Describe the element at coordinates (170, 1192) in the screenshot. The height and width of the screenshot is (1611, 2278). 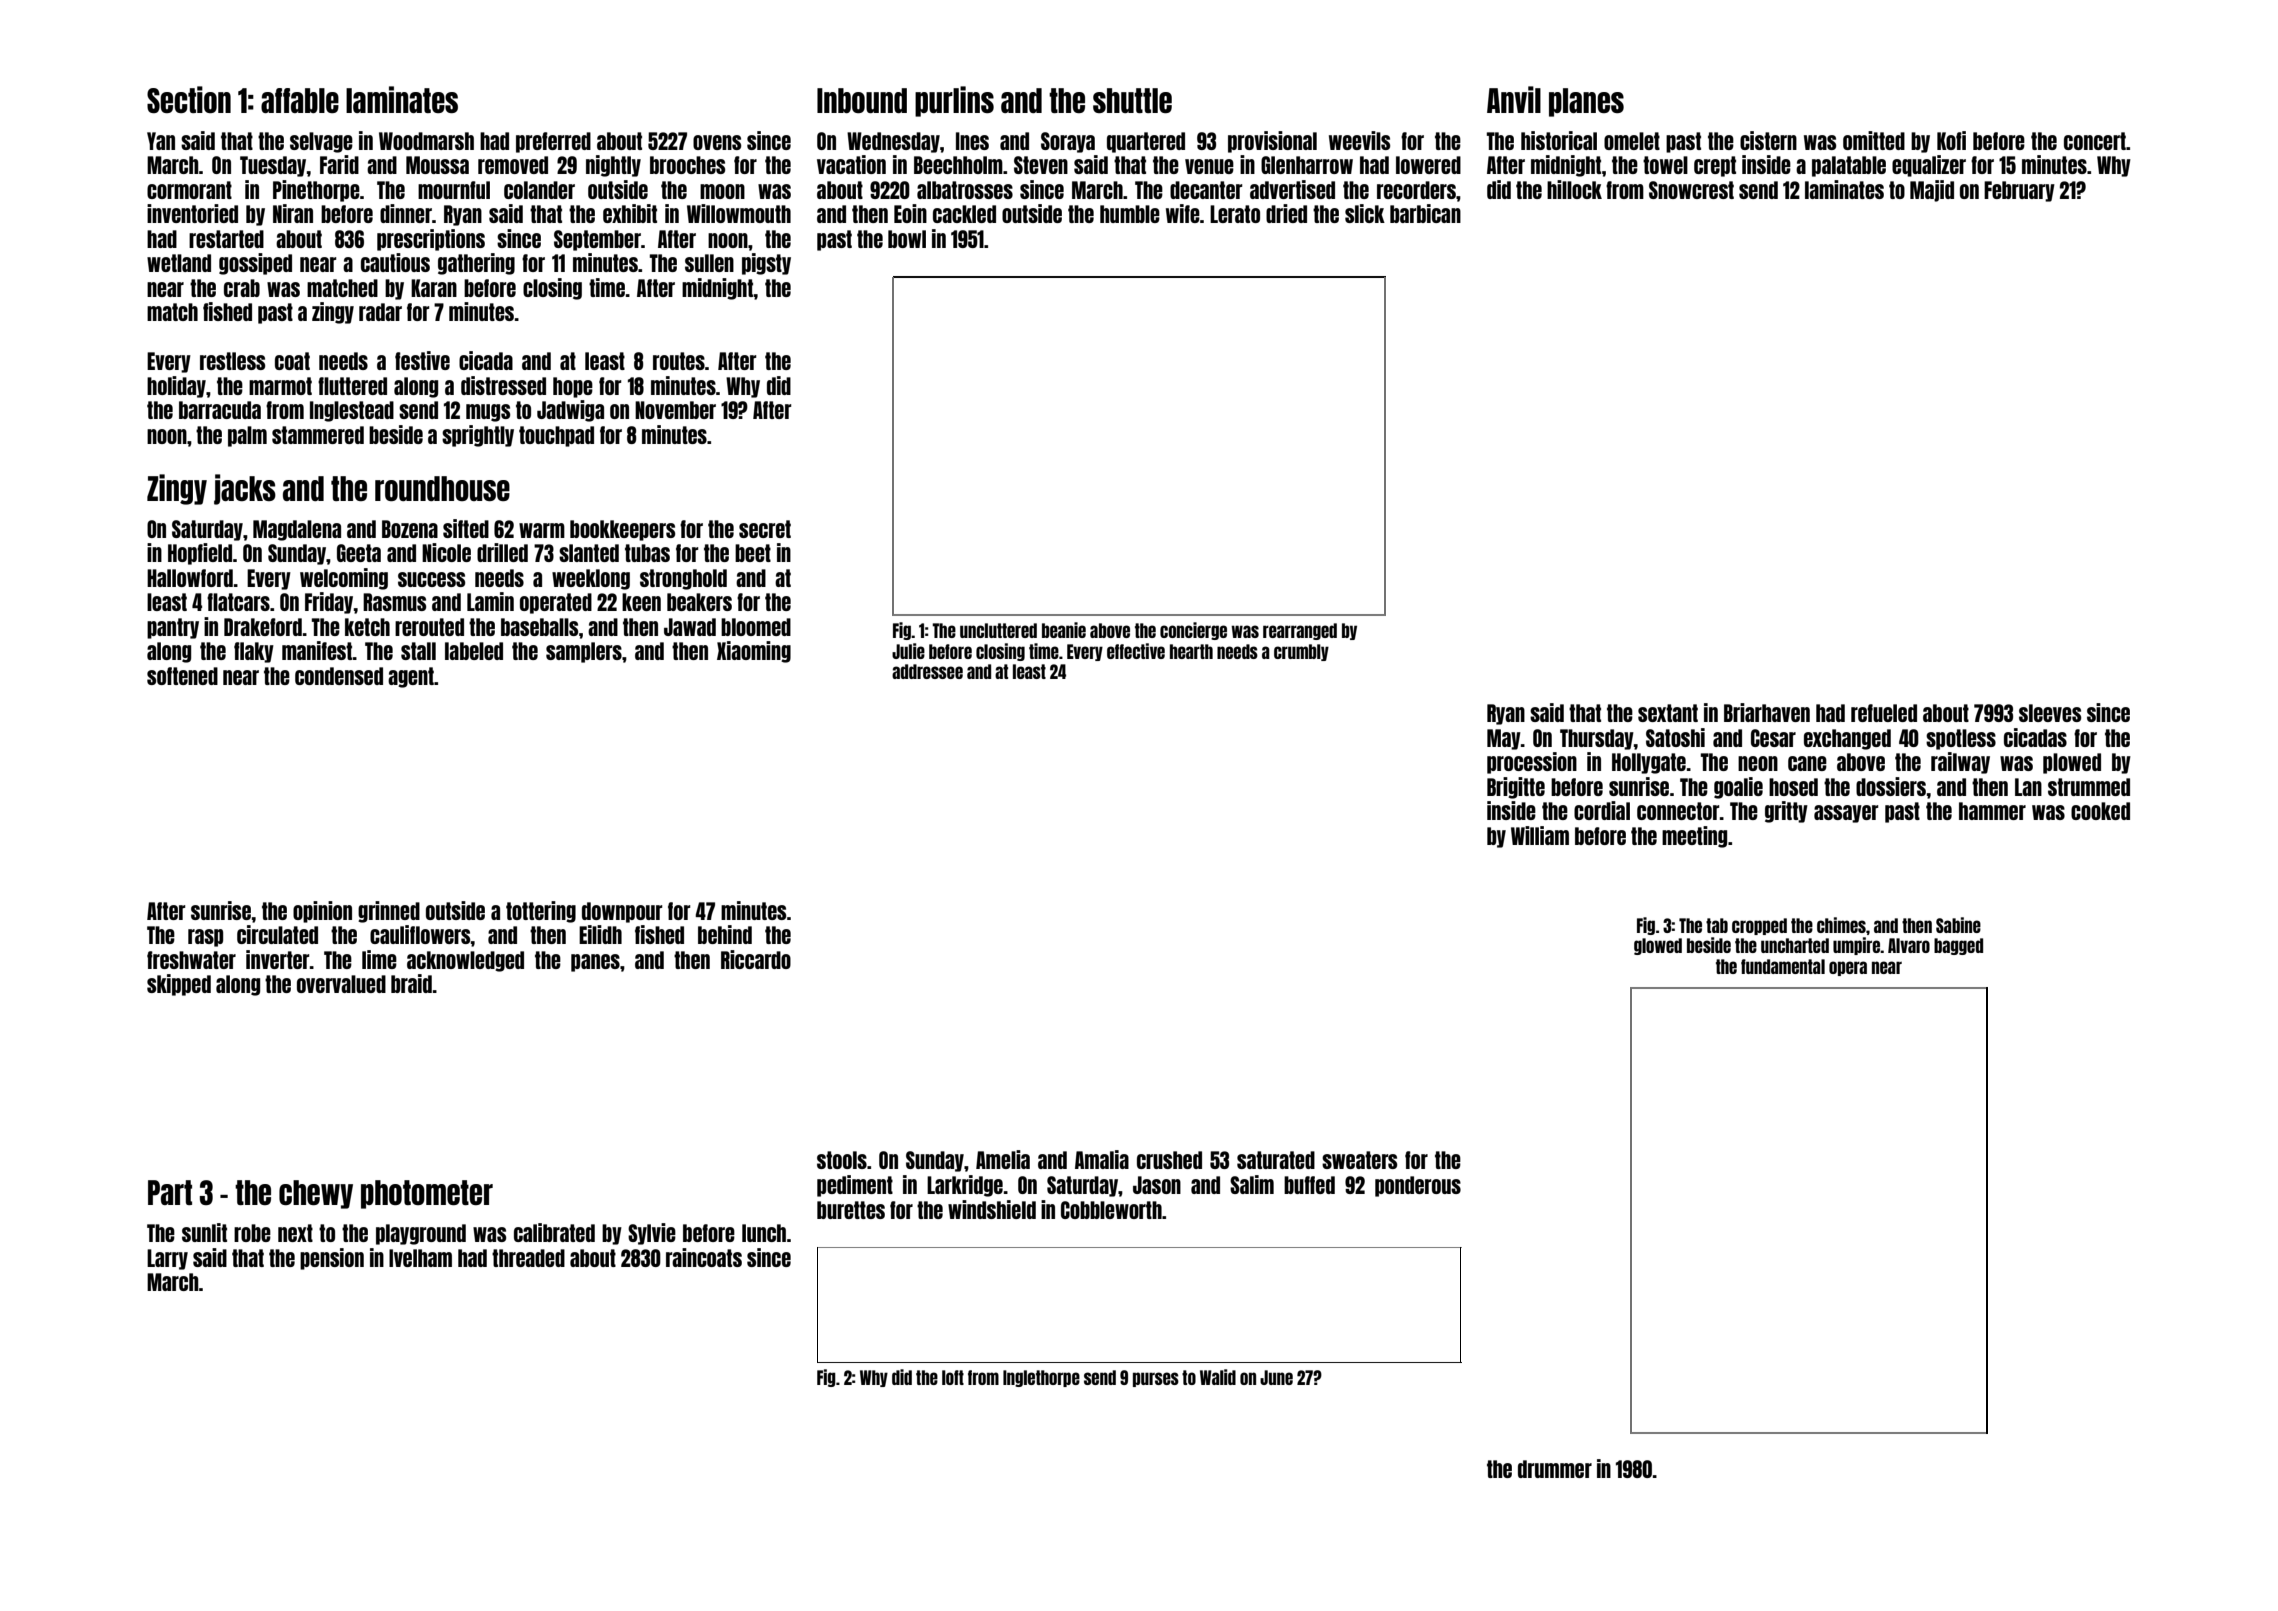
I see `Part` at that location.
